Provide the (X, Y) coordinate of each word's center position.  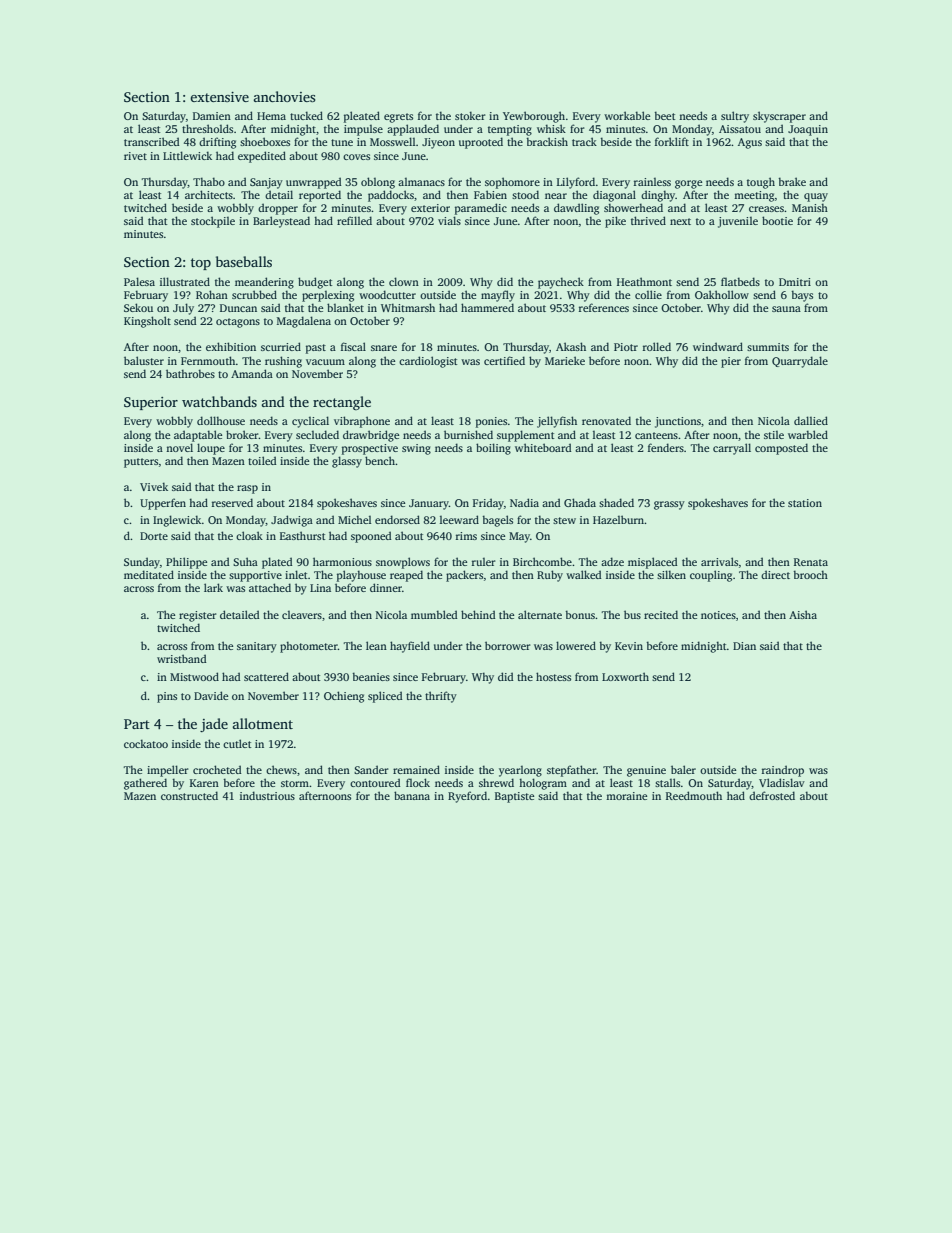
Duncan (238, 308)
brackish (547, 141)
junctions (678, 422)
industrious (267, 795)
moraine (626, 796)
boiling (493, 449)
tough (761, 183)
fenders (666, 447)
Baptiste (514, 797)
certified (504, 360)
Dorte (154, 536)
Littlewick (187, 155)
